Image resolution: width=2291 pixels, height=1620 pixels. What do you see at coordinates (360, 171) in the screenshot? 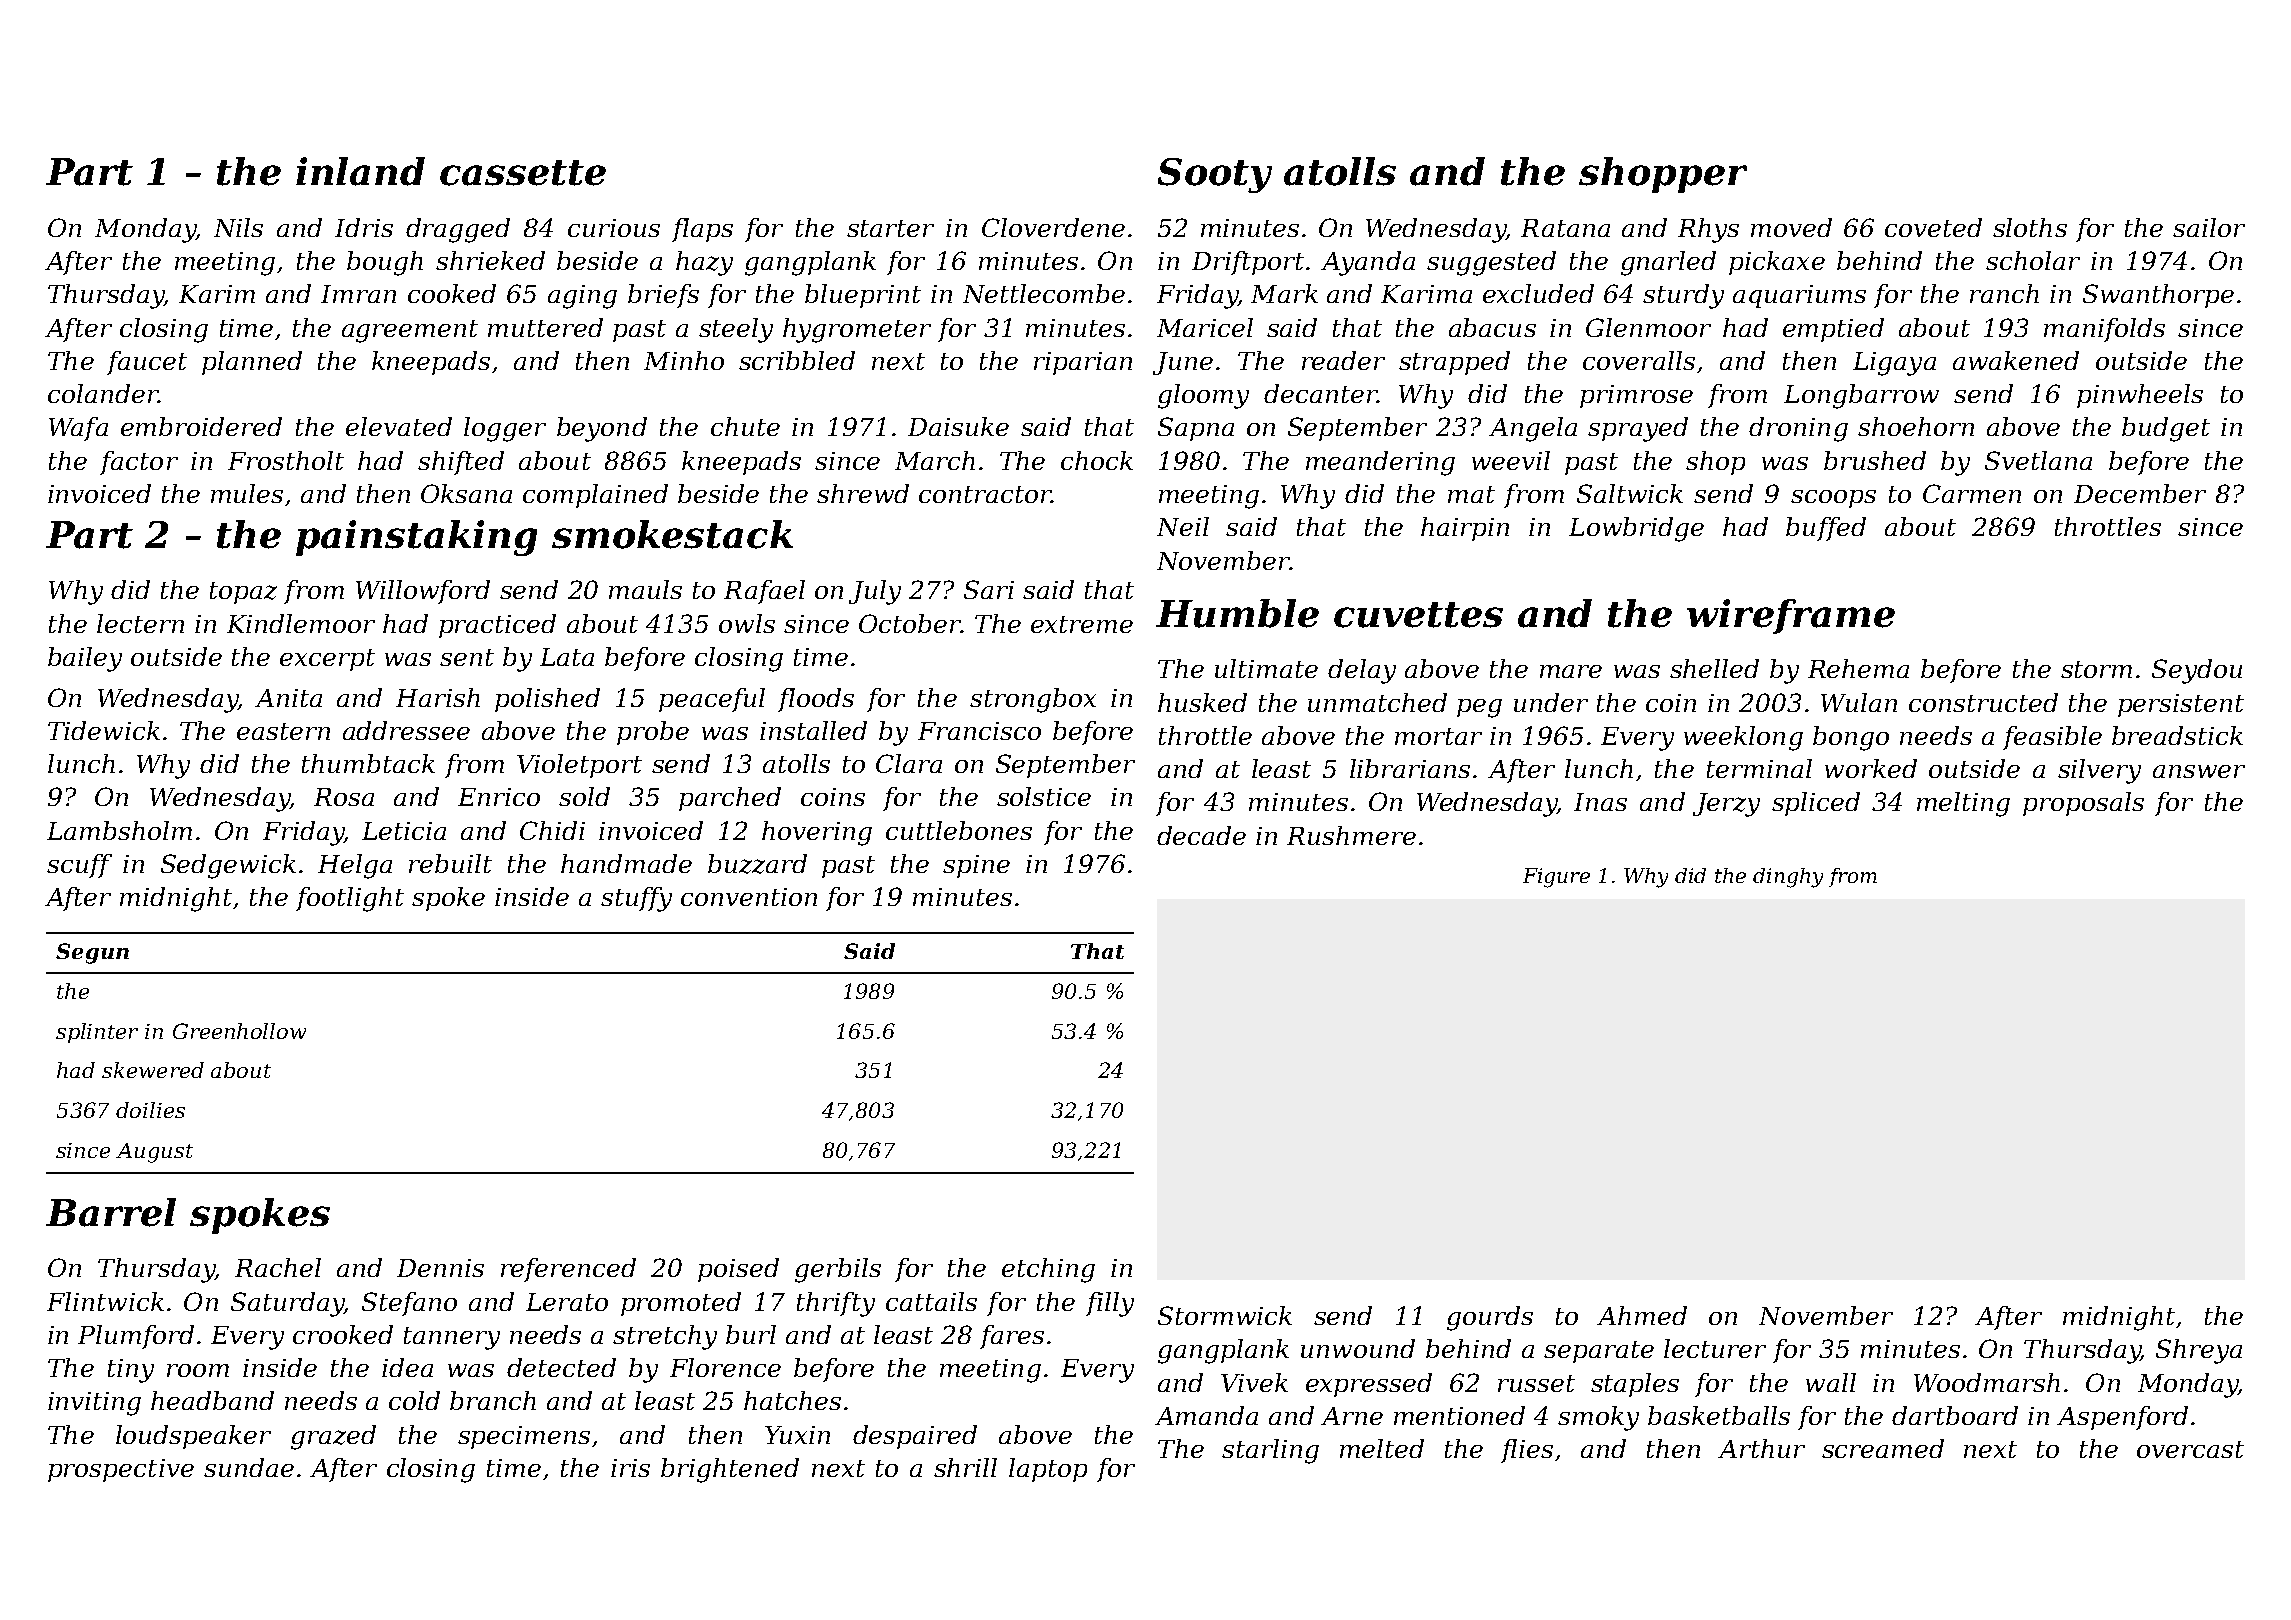
I see `inland` at bounding box center [360, 171].
